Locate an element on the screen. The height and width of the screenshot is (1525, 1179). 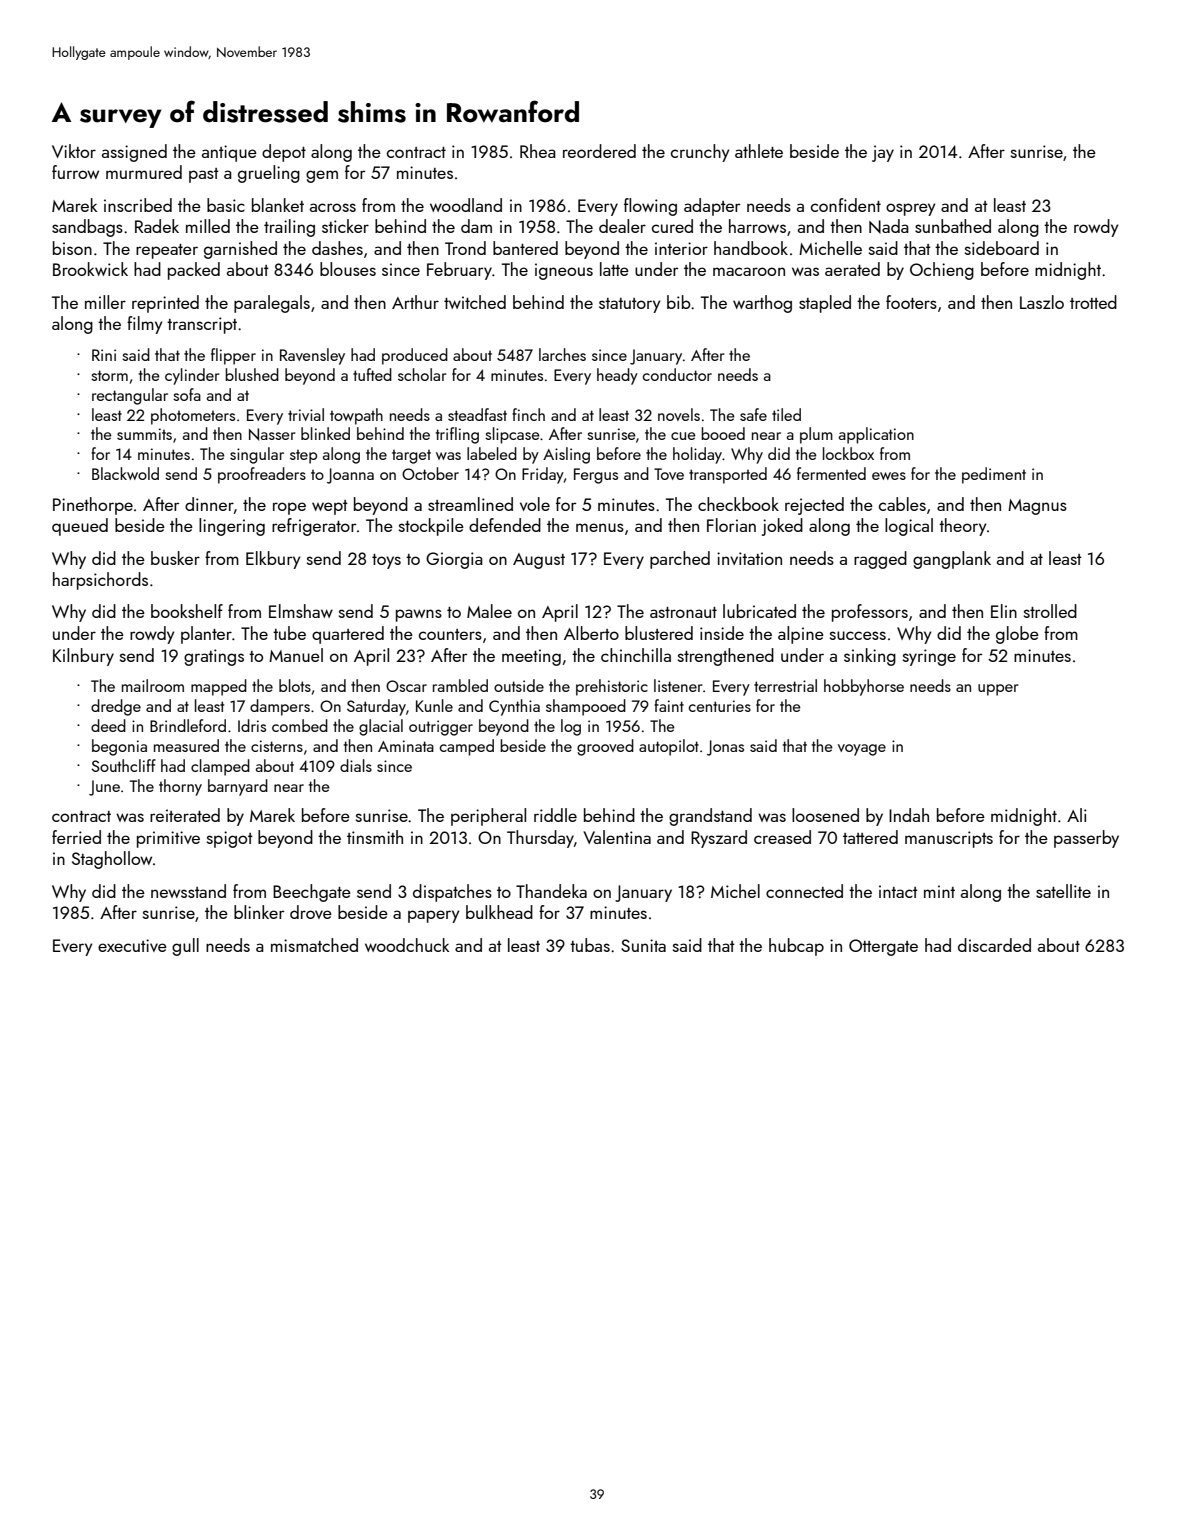
Thandeka is located at coordinates (551, 891).
